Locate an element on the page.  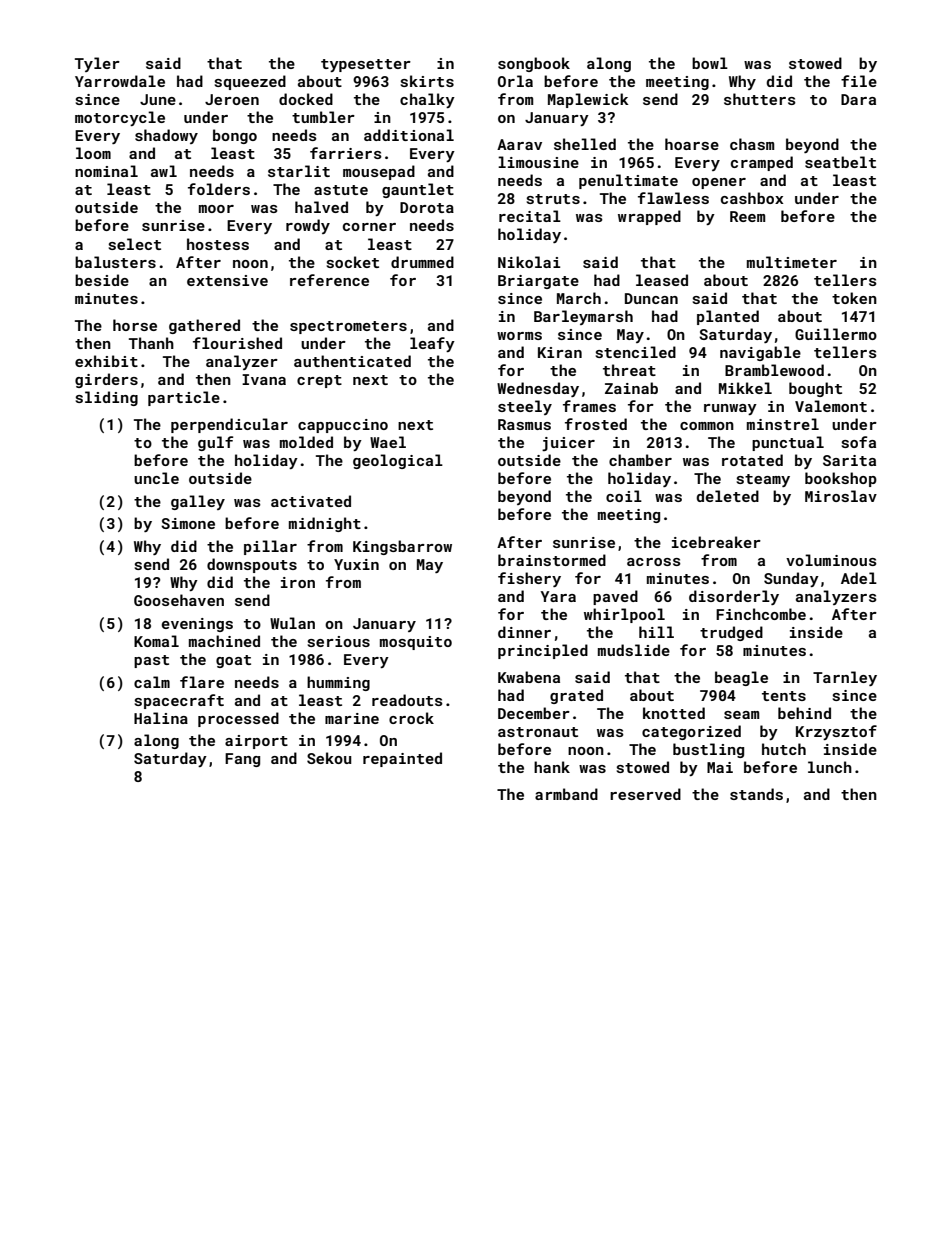
repainted is located at coordinates (402, 759).
